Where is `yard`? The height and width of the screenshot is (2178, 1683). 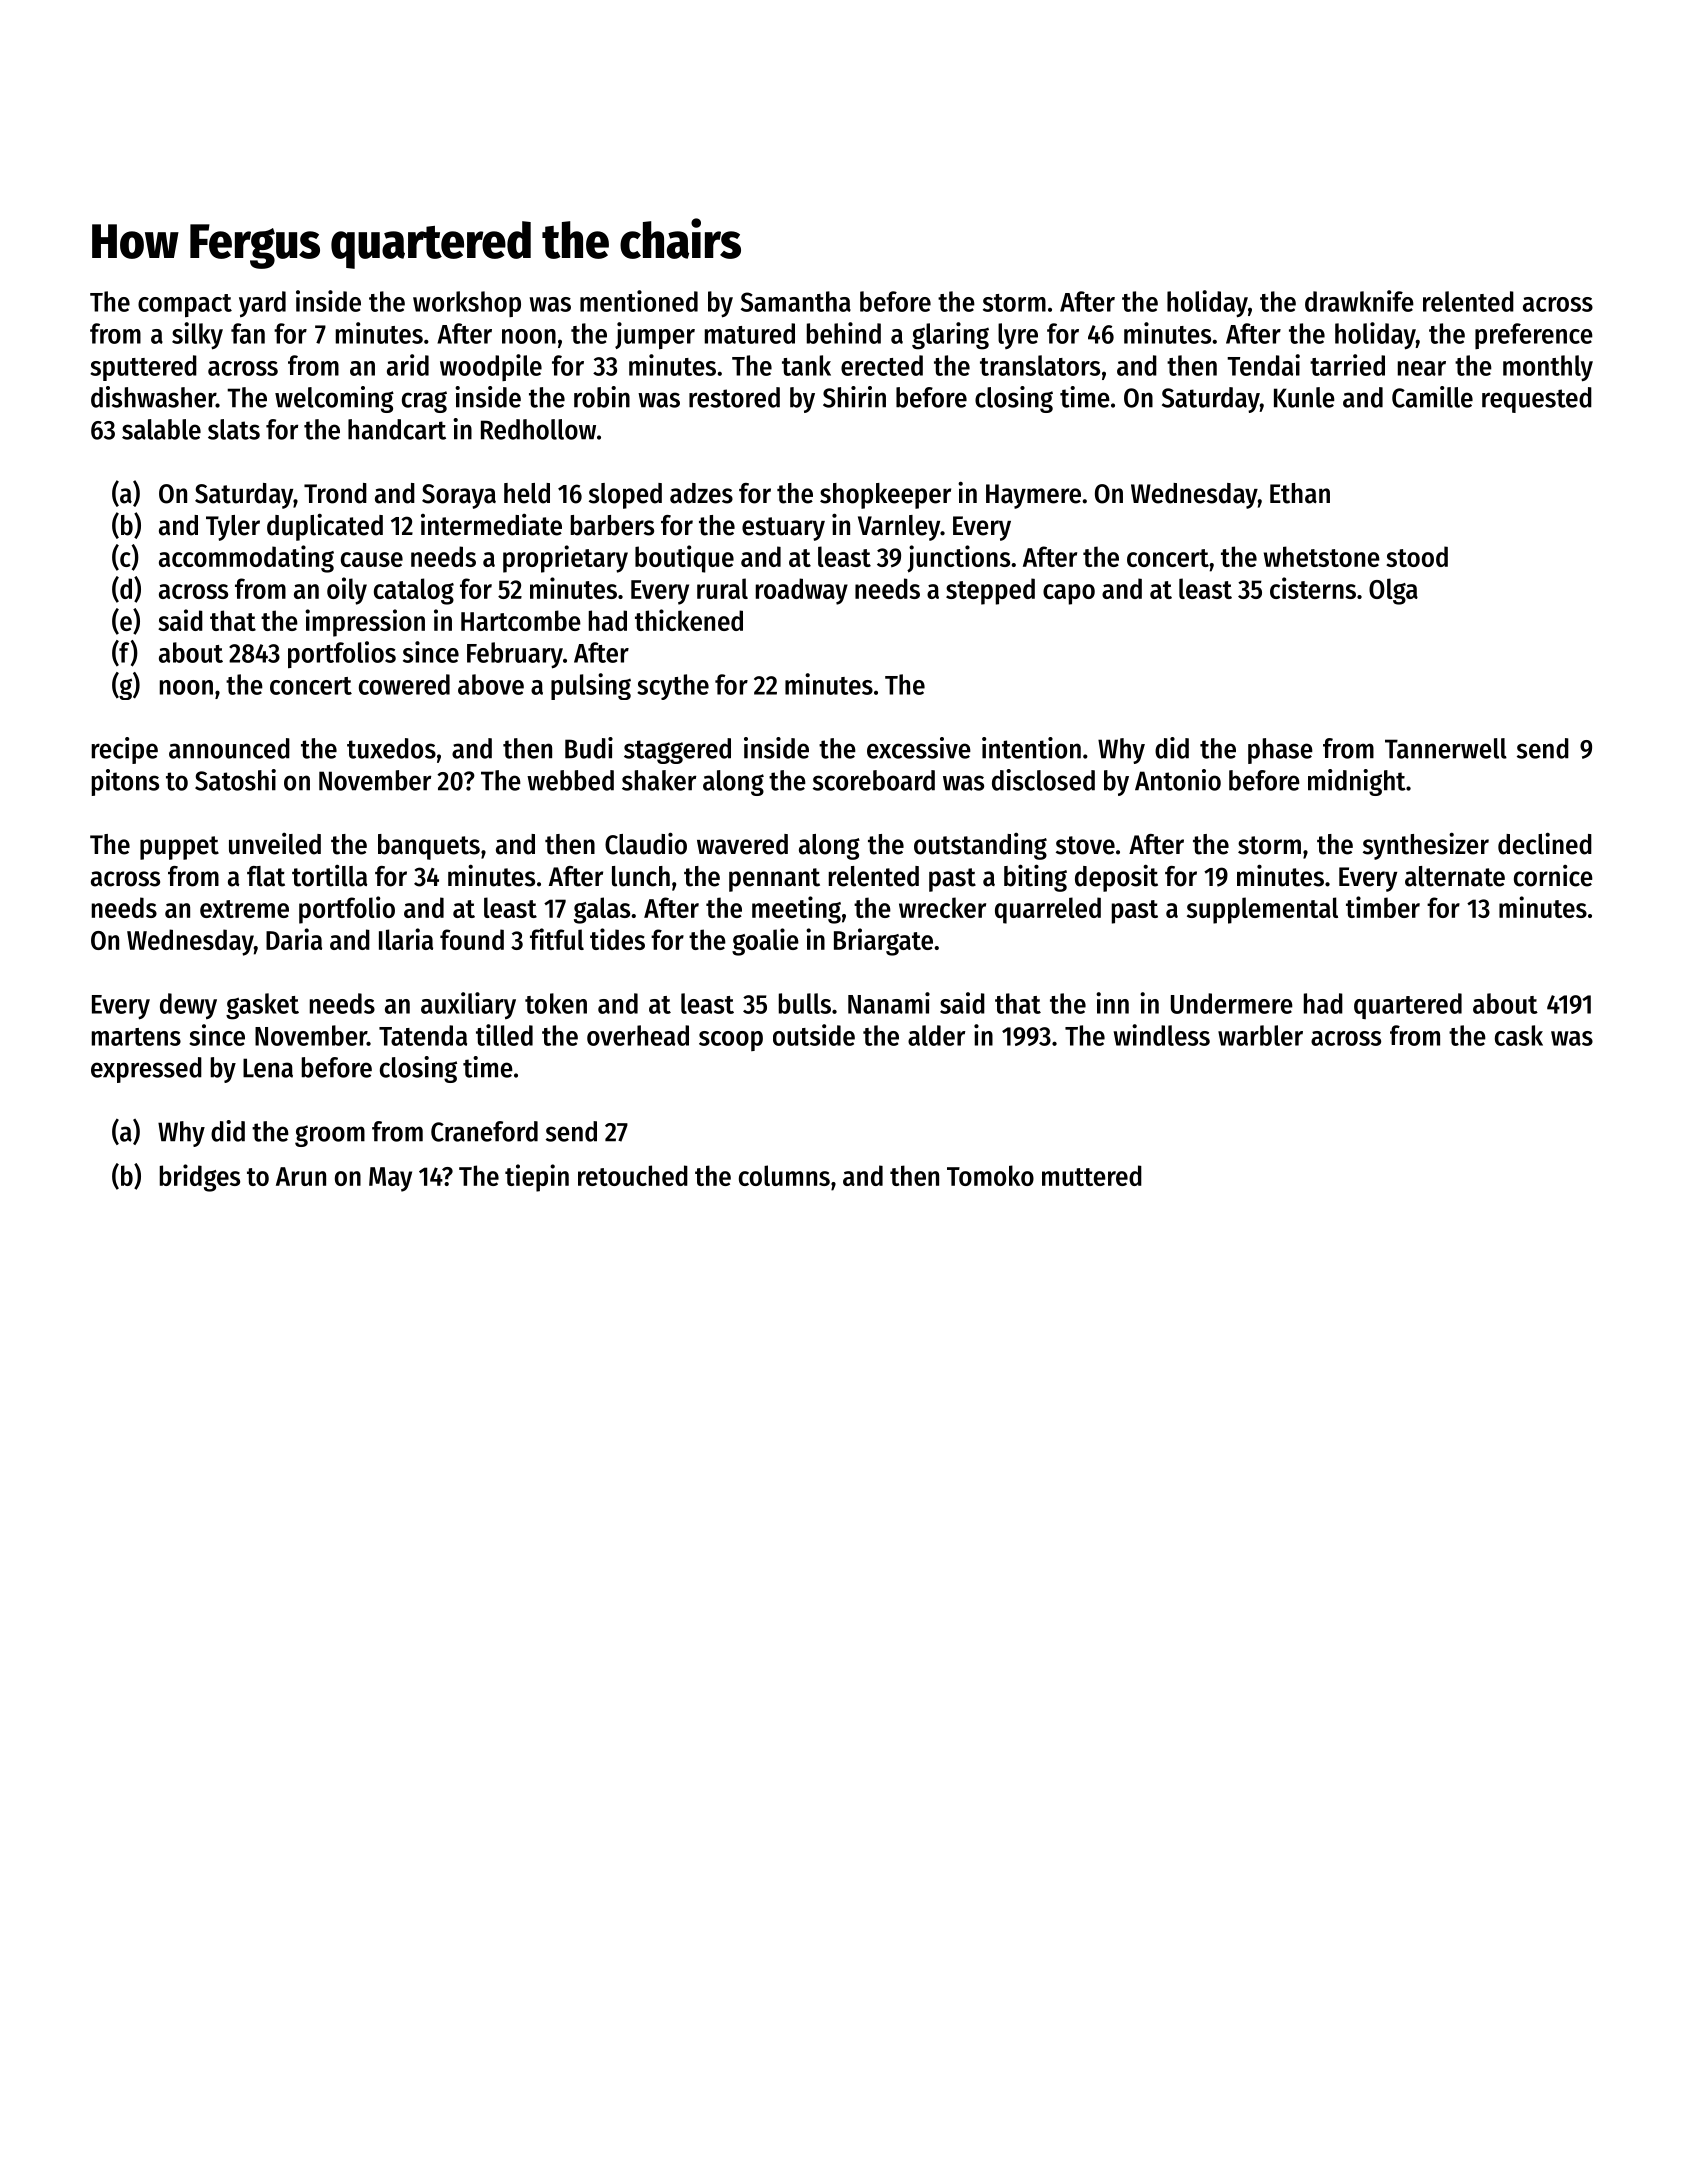 yard is located at coordinates (262, 304).
